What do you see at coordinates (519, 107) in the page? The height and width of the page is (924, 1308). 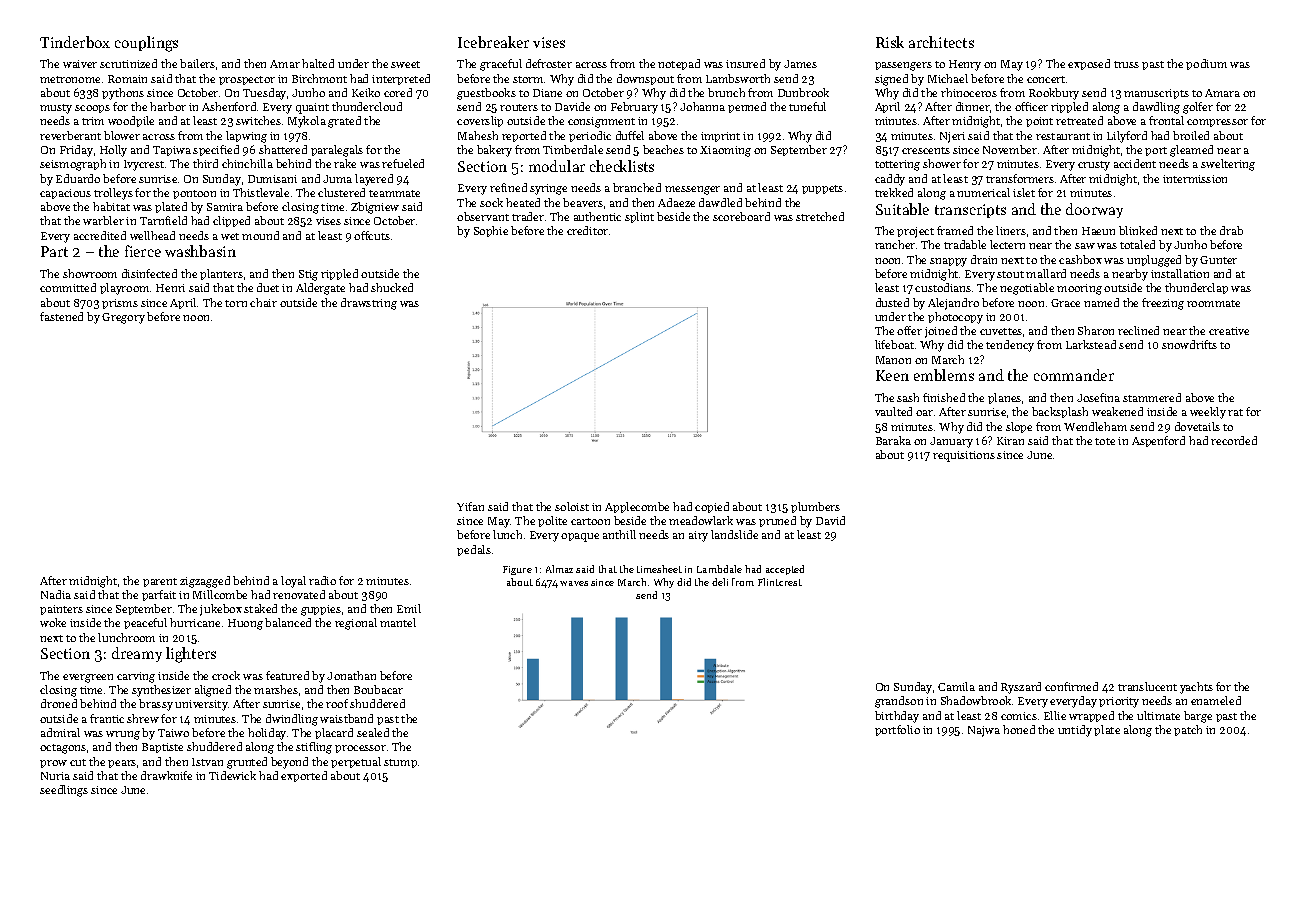 I see `routers` at bounding box center [519, 107].
